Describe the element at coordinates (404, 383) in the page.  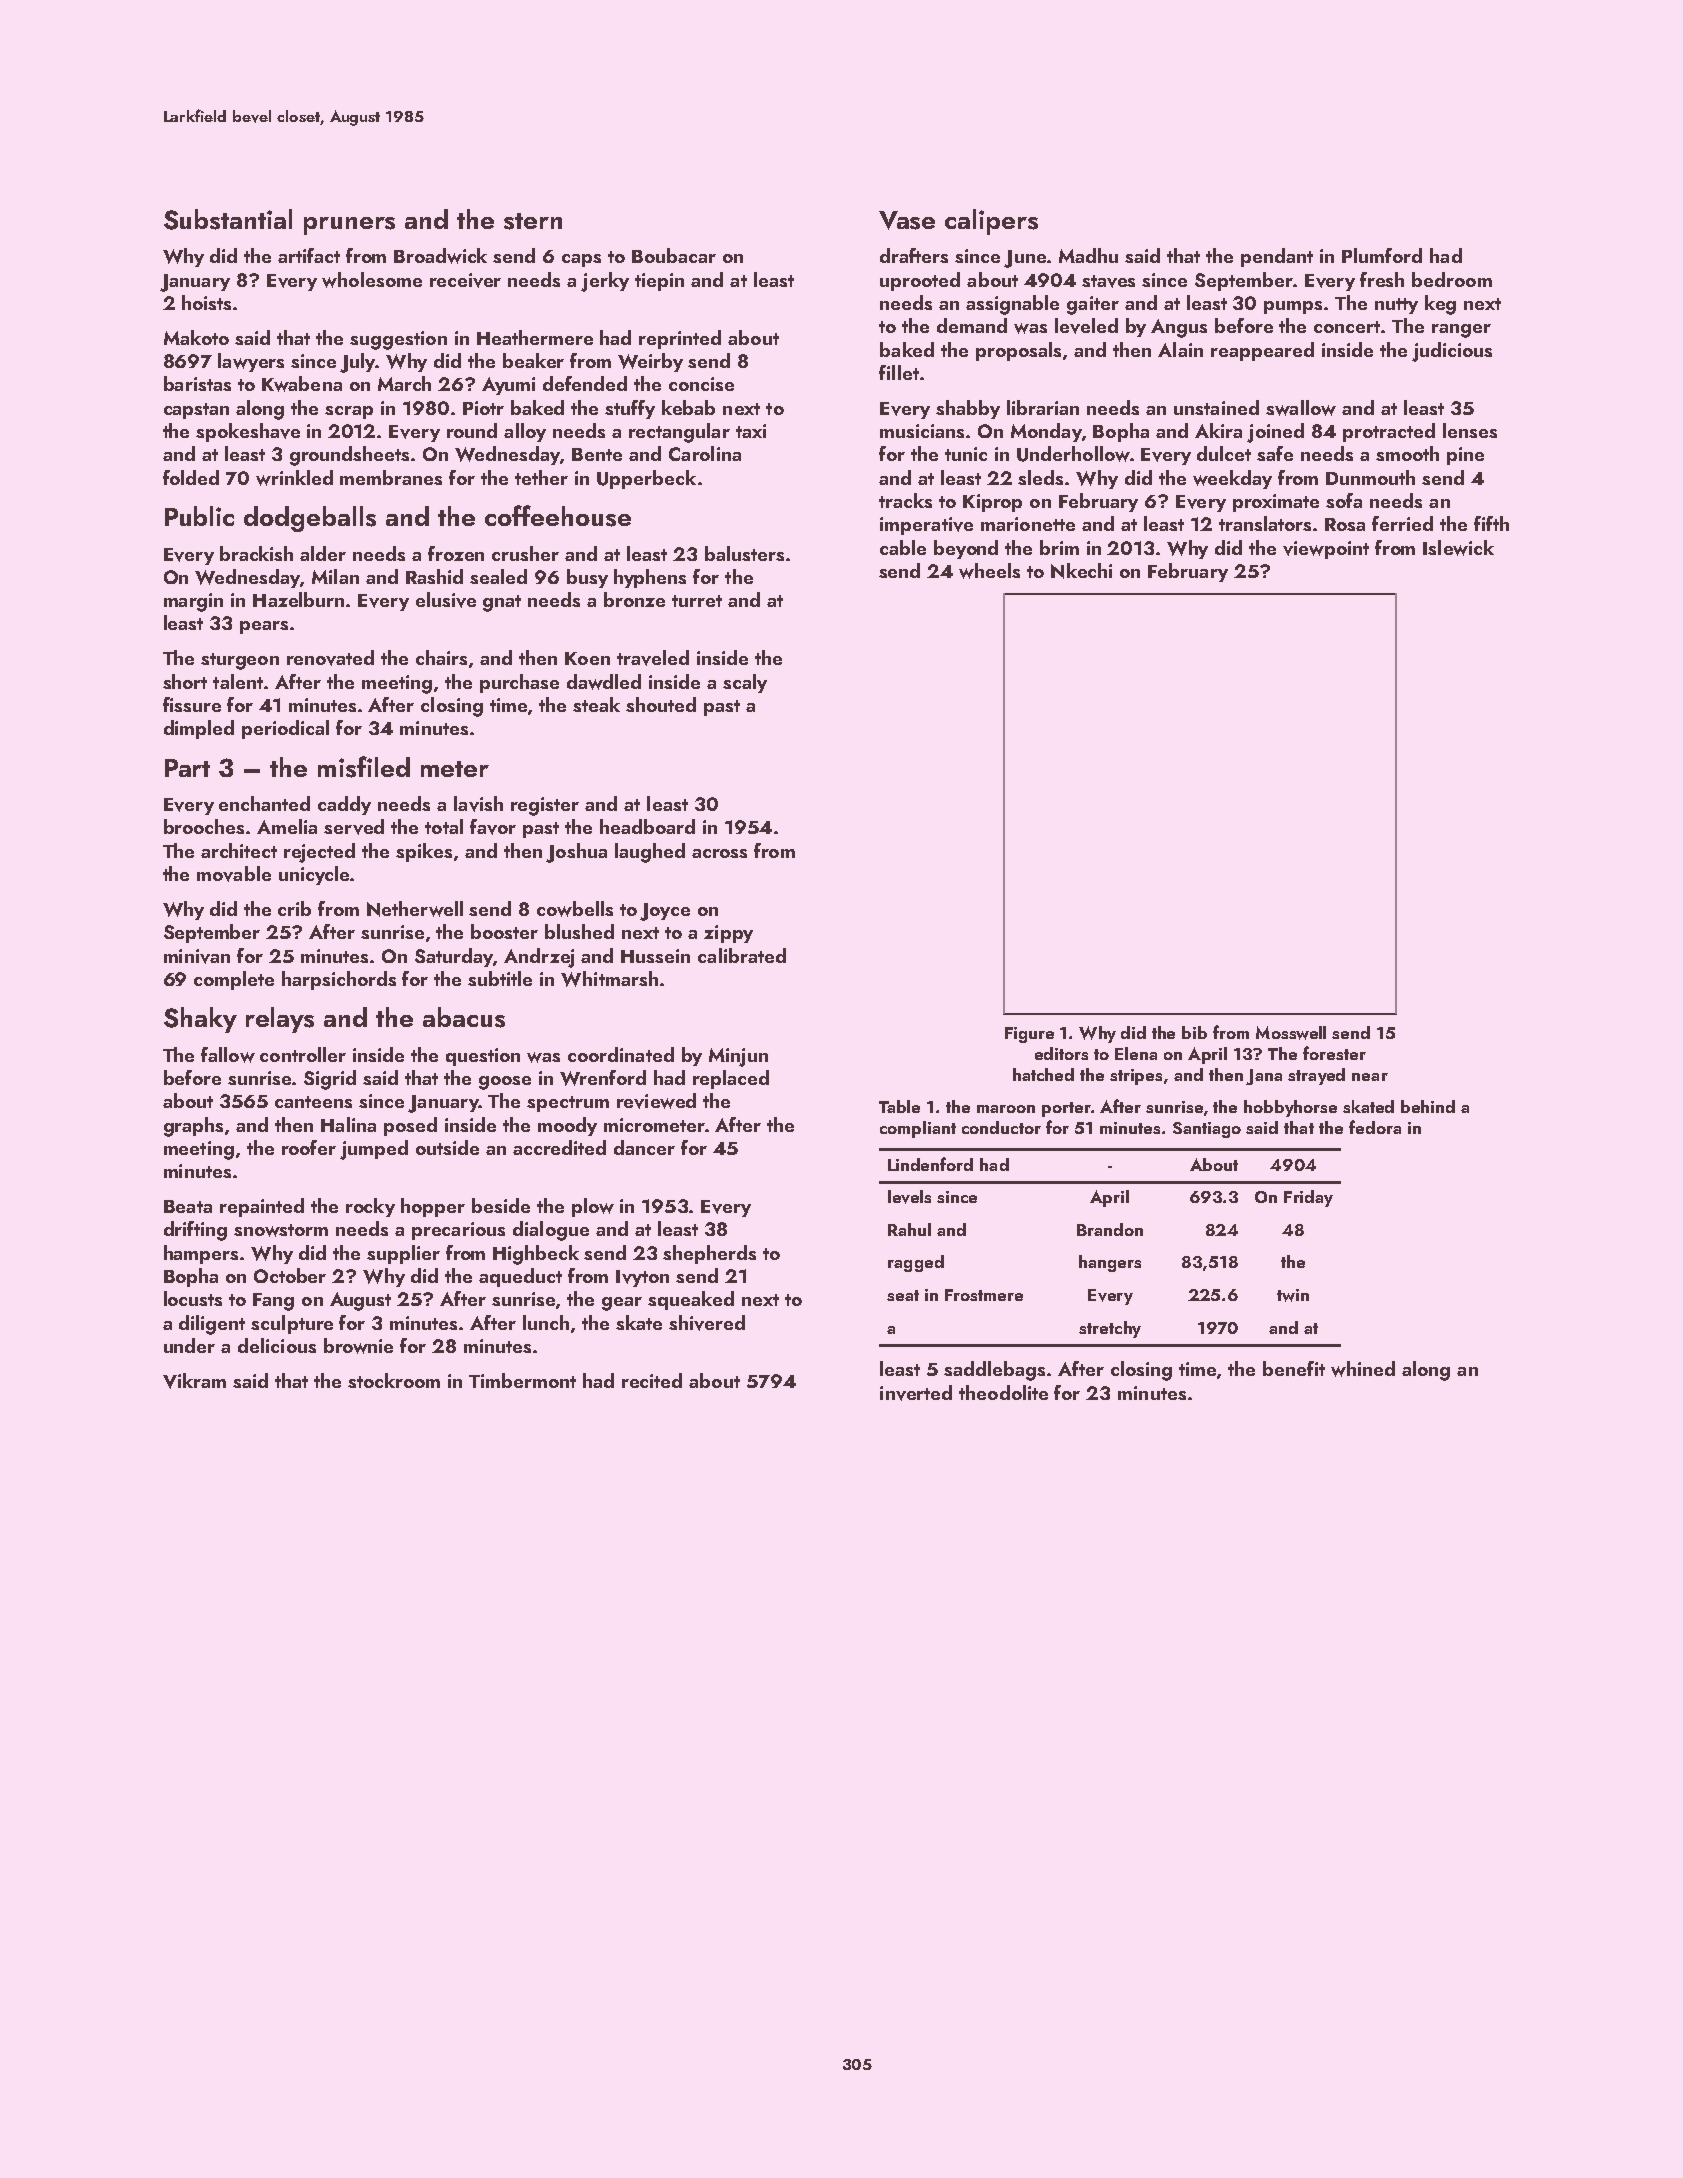
I see `March` at that location.
